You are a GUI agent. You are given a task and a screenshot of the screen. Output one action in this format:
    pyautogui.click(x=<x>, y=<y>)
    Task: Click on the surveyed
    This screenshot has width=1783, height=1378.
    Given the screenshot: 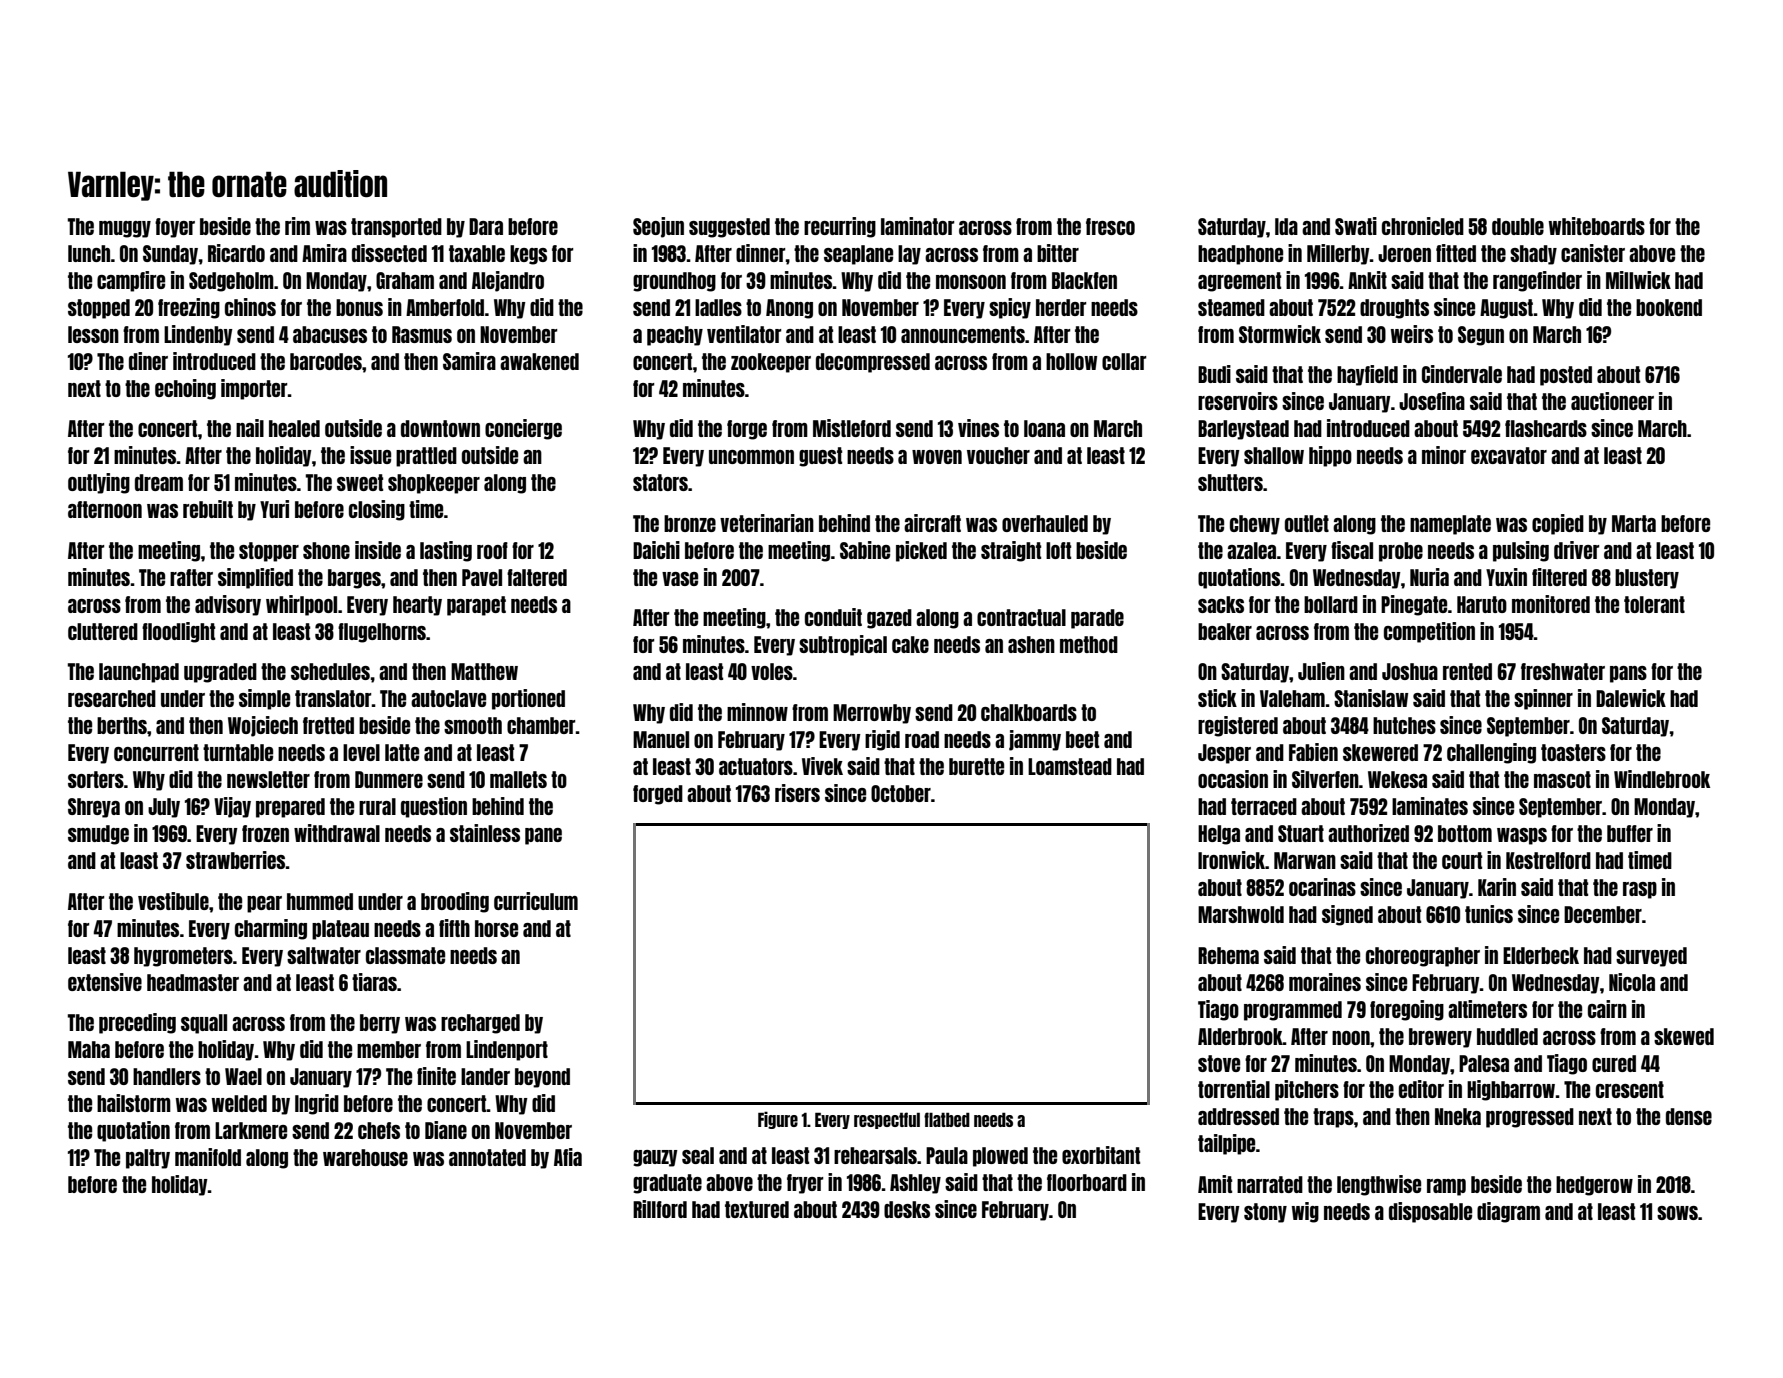 What is the action you would take?
    pyautogui.click(x=1651, y=957)
